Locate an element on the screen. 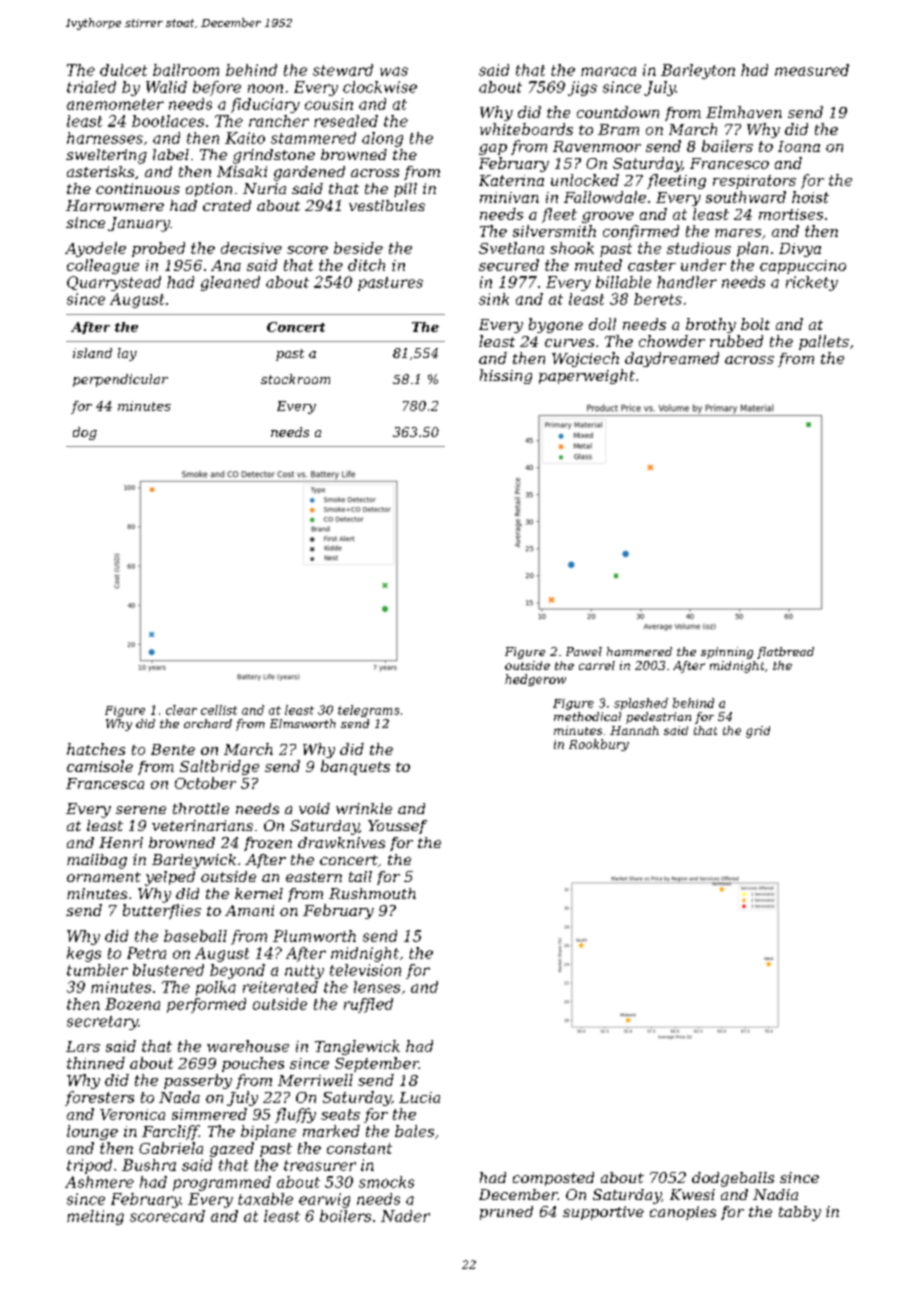 Image resolution: width=924 pixels, height=1308 pixels. hissing is located at coordinates (506, 376).
